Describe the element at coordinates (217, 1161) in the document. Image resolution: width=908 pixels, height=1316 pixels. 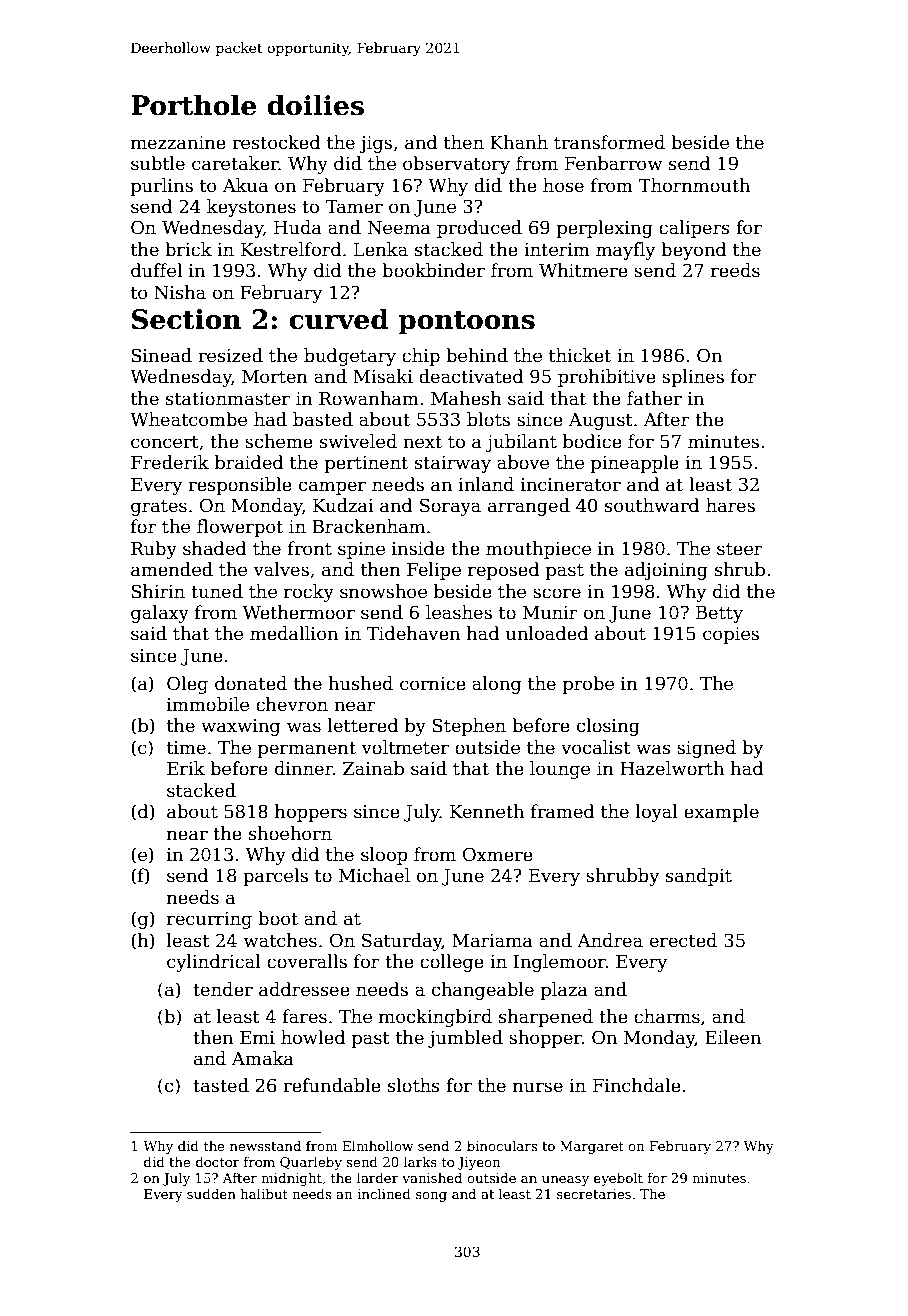
I see `doctor` at that location.
